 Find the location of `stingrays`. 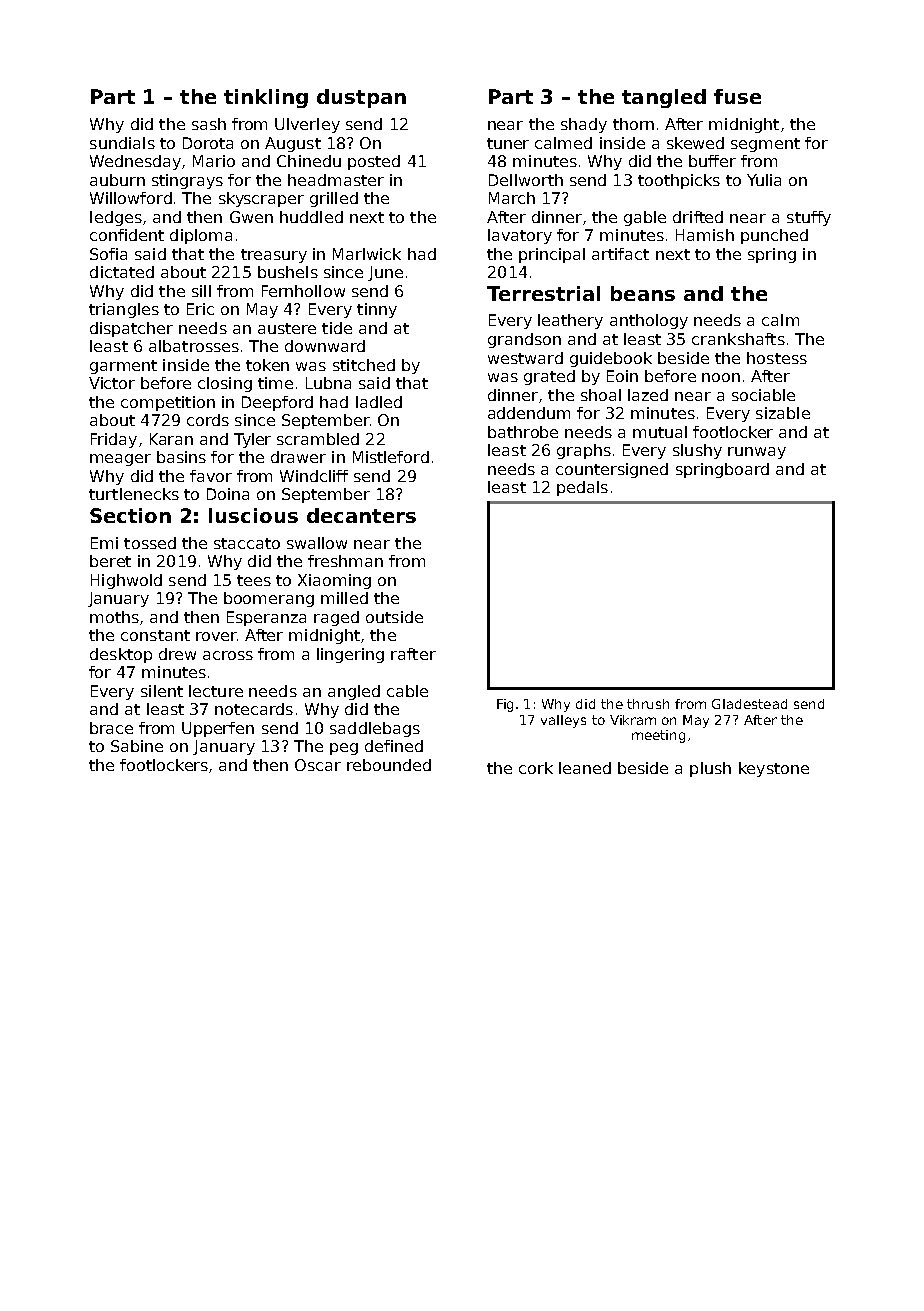

stingrays is located at coordinates (187, 181).
